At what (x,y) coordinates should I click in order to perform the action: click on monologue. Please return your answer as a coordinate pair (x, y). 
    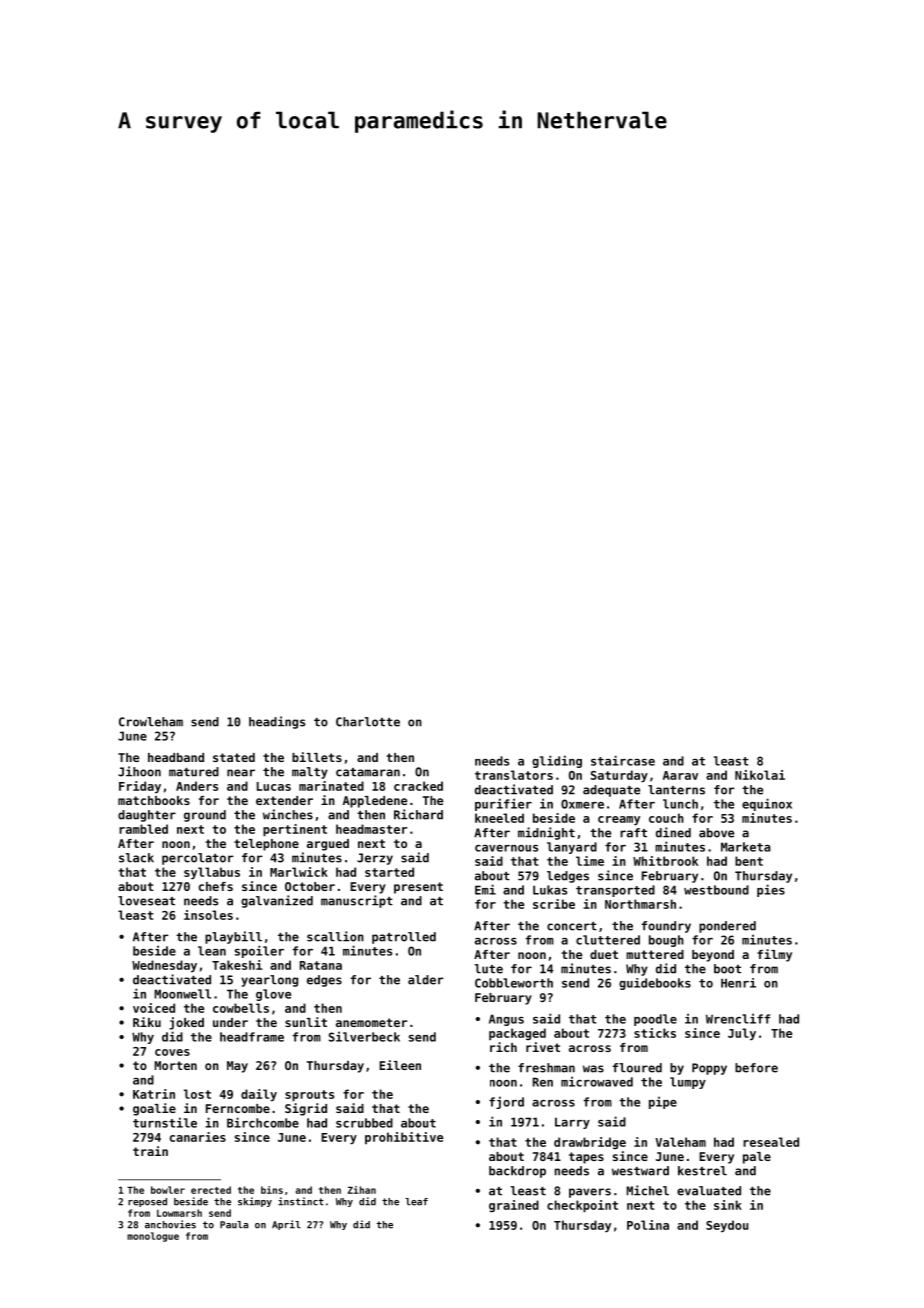
    Looking at the image, I should click on (153, 1237).
